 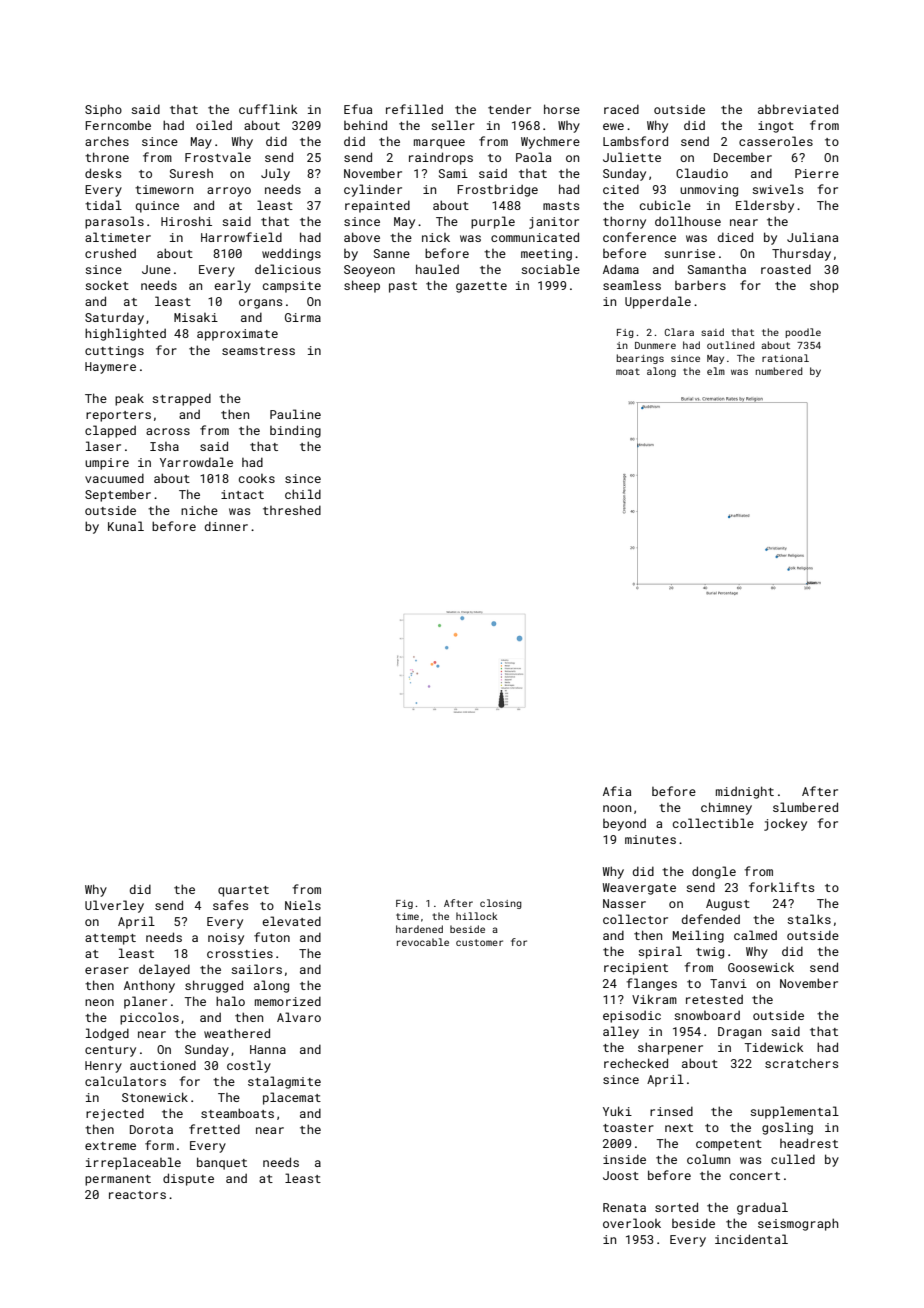 I want to click on noon, so click(x=617, y=808).
